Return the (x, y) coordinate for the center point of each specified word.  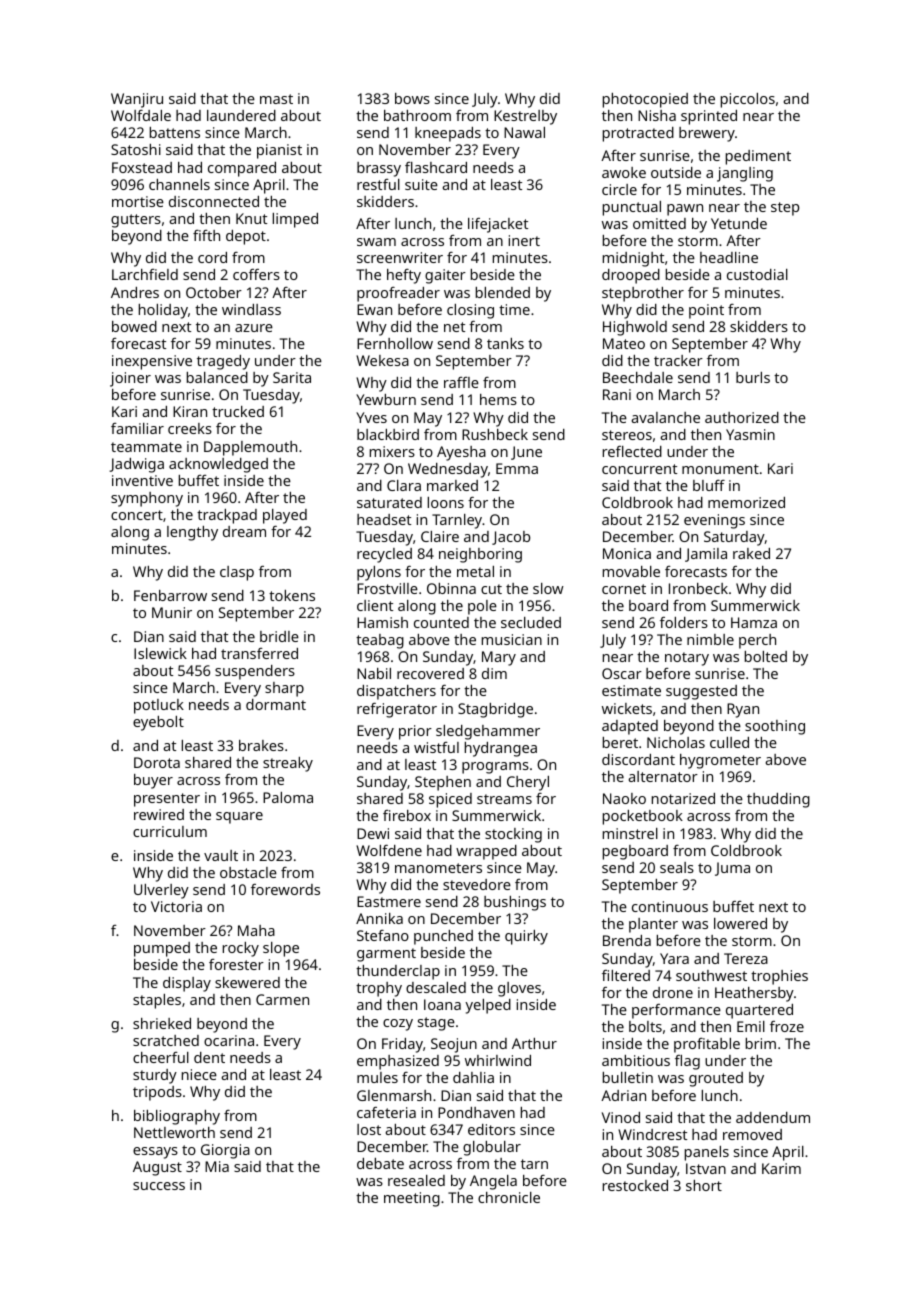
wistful (436, 747)
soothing (775, 727)
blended (503, 292)
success (159, 1186)
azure (254, 328)
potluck (159, 706)
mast (276, 99)
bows (412, 98)
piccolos (748, 100)
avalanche (665, 417)
